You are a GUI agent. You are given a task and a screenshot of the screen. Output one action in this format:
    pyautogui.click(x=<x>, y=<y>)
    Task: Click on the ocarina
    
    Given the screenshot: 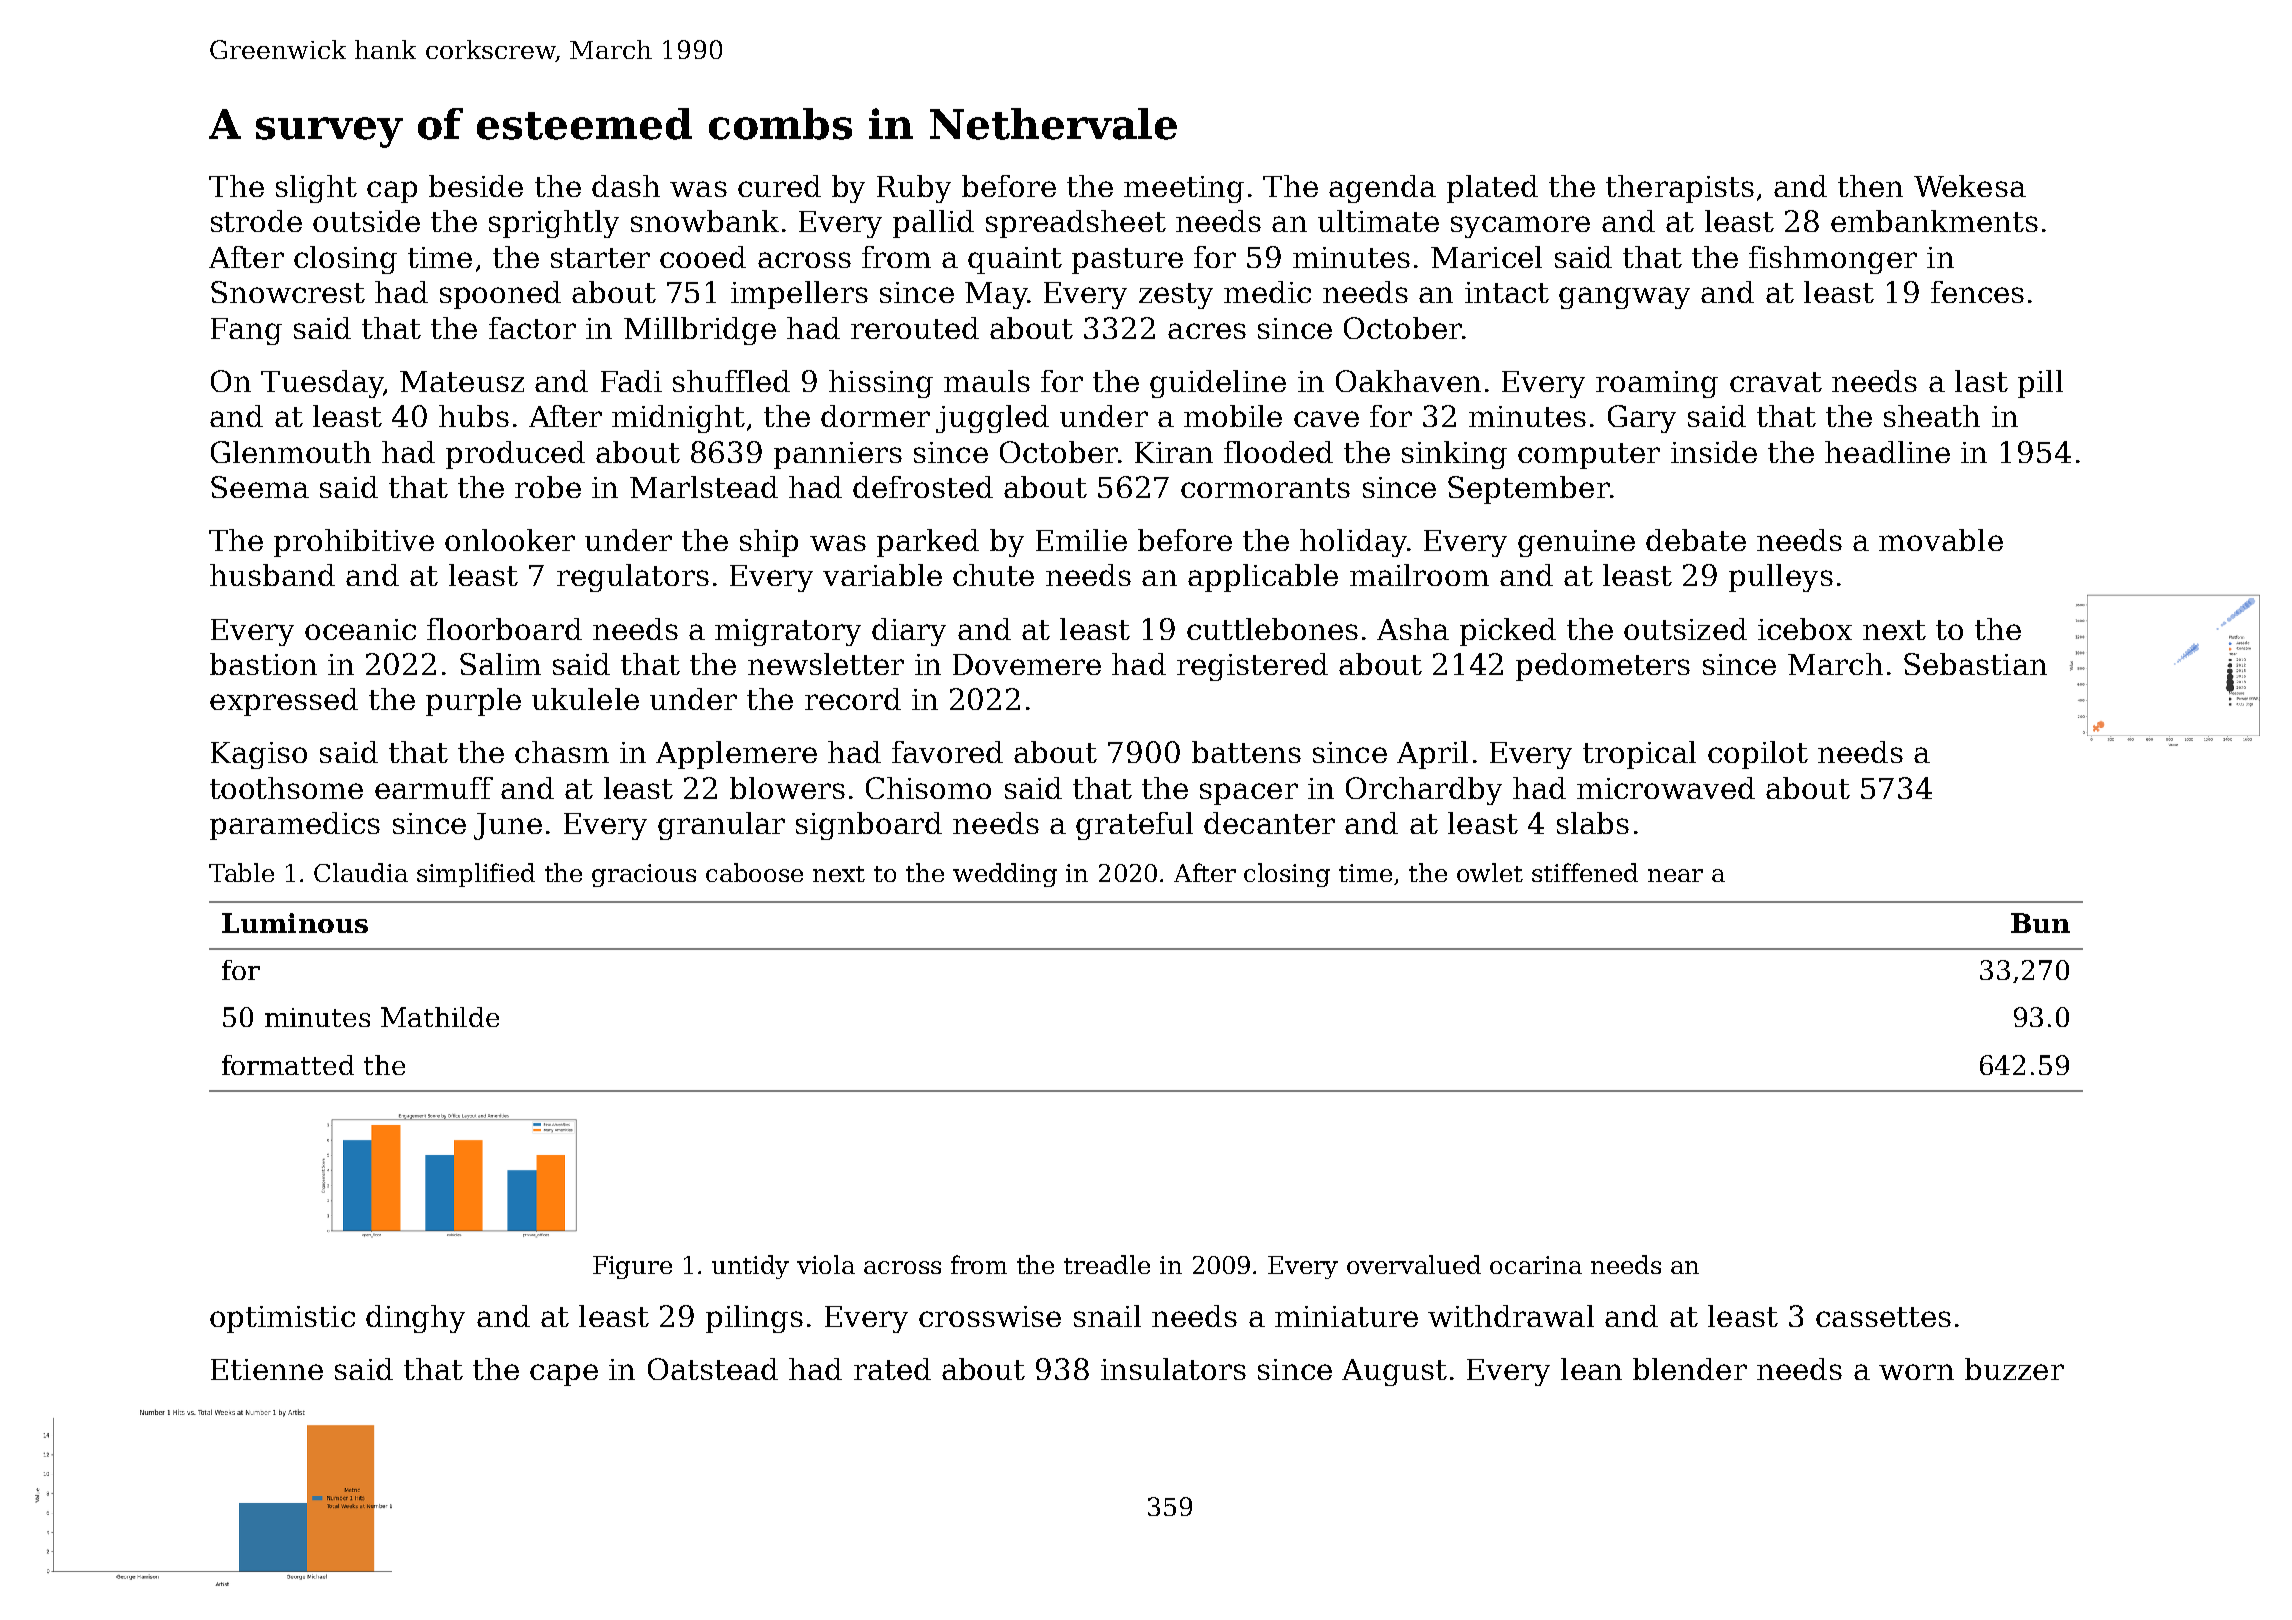 What is the action you would take?
    pyautogui.click(x=1536, y=1265)
